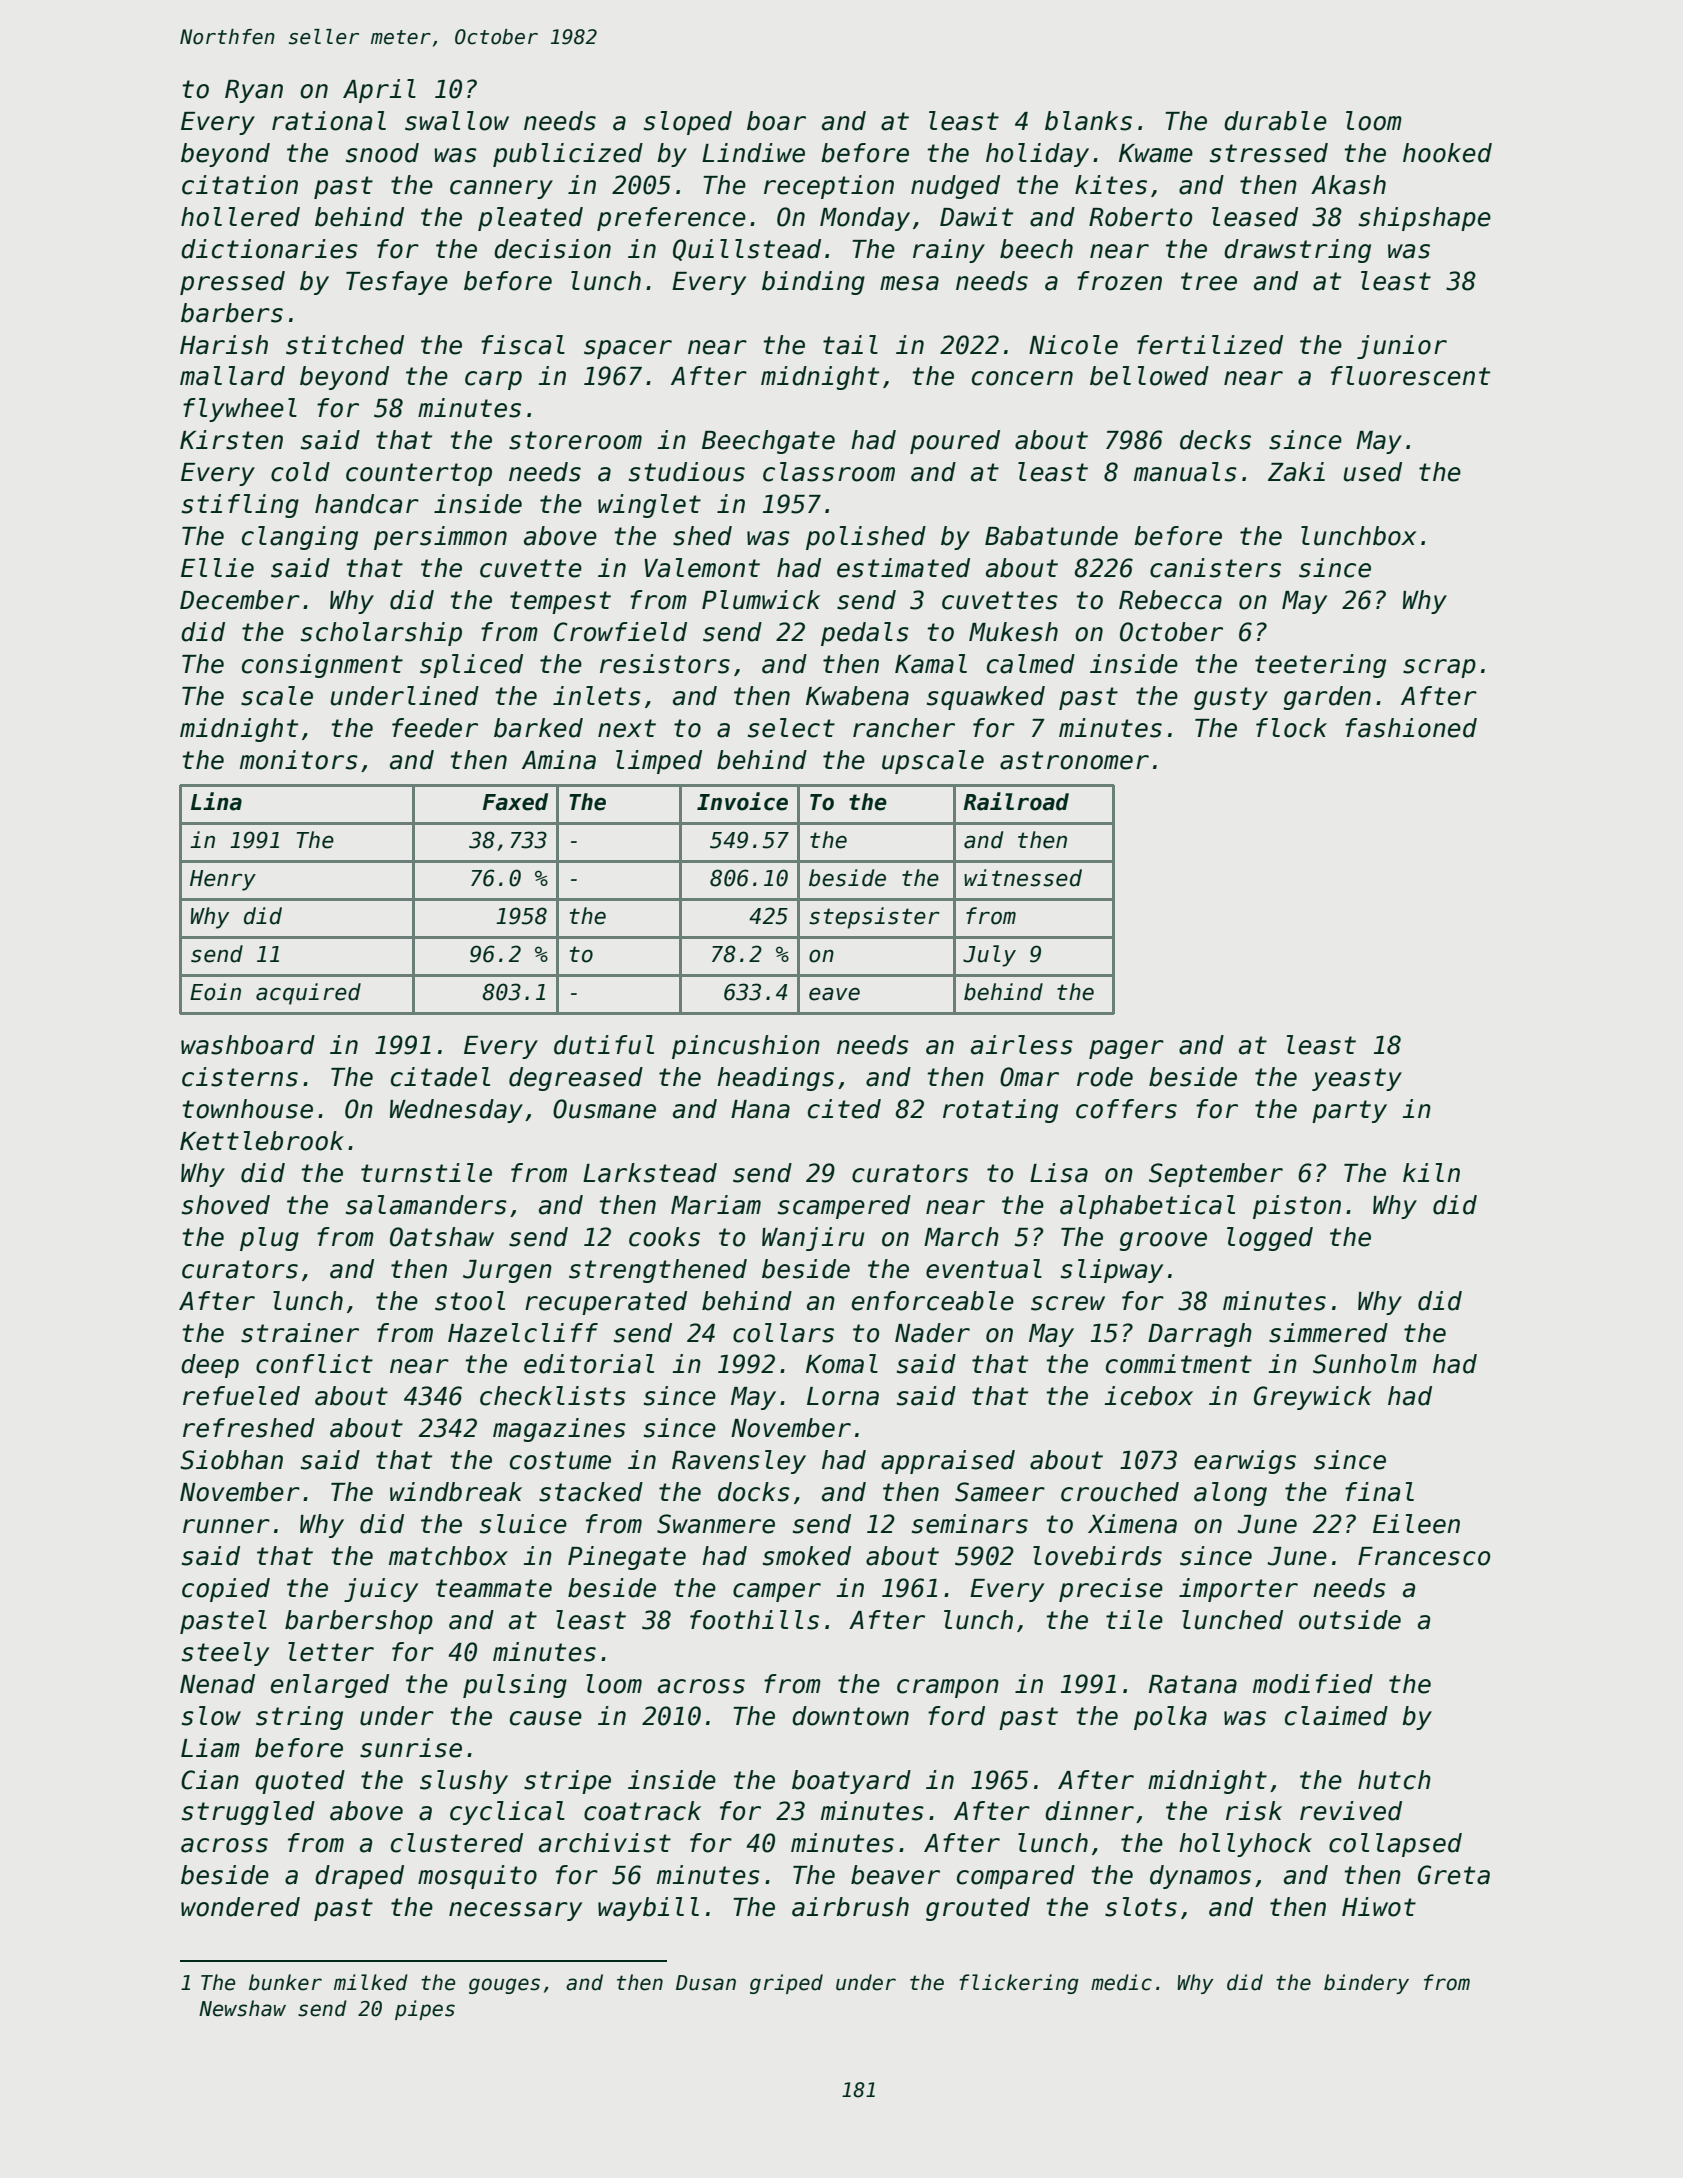 This screenshot has height=2178, width=1683. I want to click on junior, so click(1402, 347).
